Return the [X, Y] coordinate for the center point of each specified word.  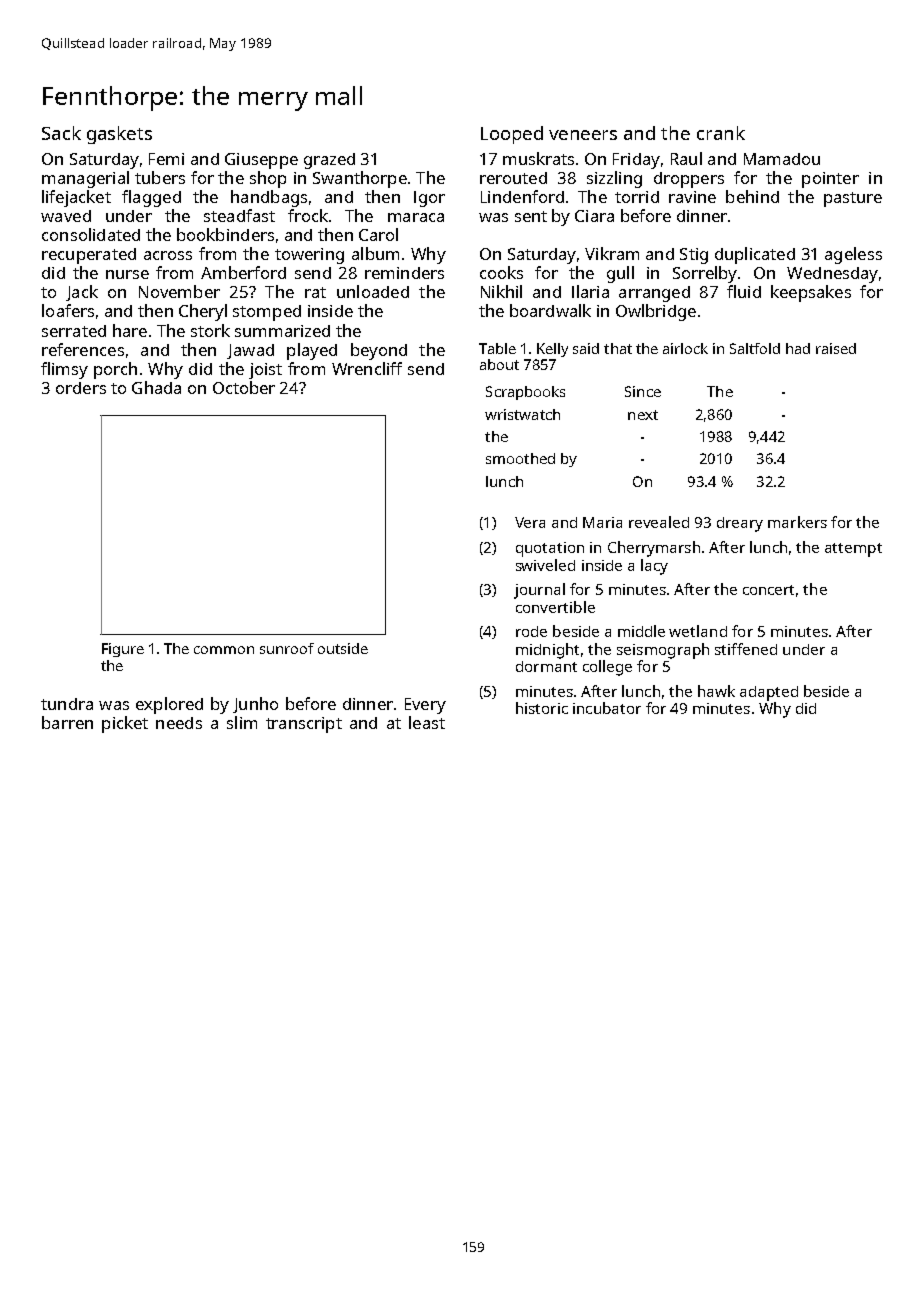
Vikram [612, 253]
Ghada [156, 387]
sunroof [287, 648]
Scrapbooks [525, 393]
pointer [830, 180]
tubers [160, 177]
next [643, 415]
